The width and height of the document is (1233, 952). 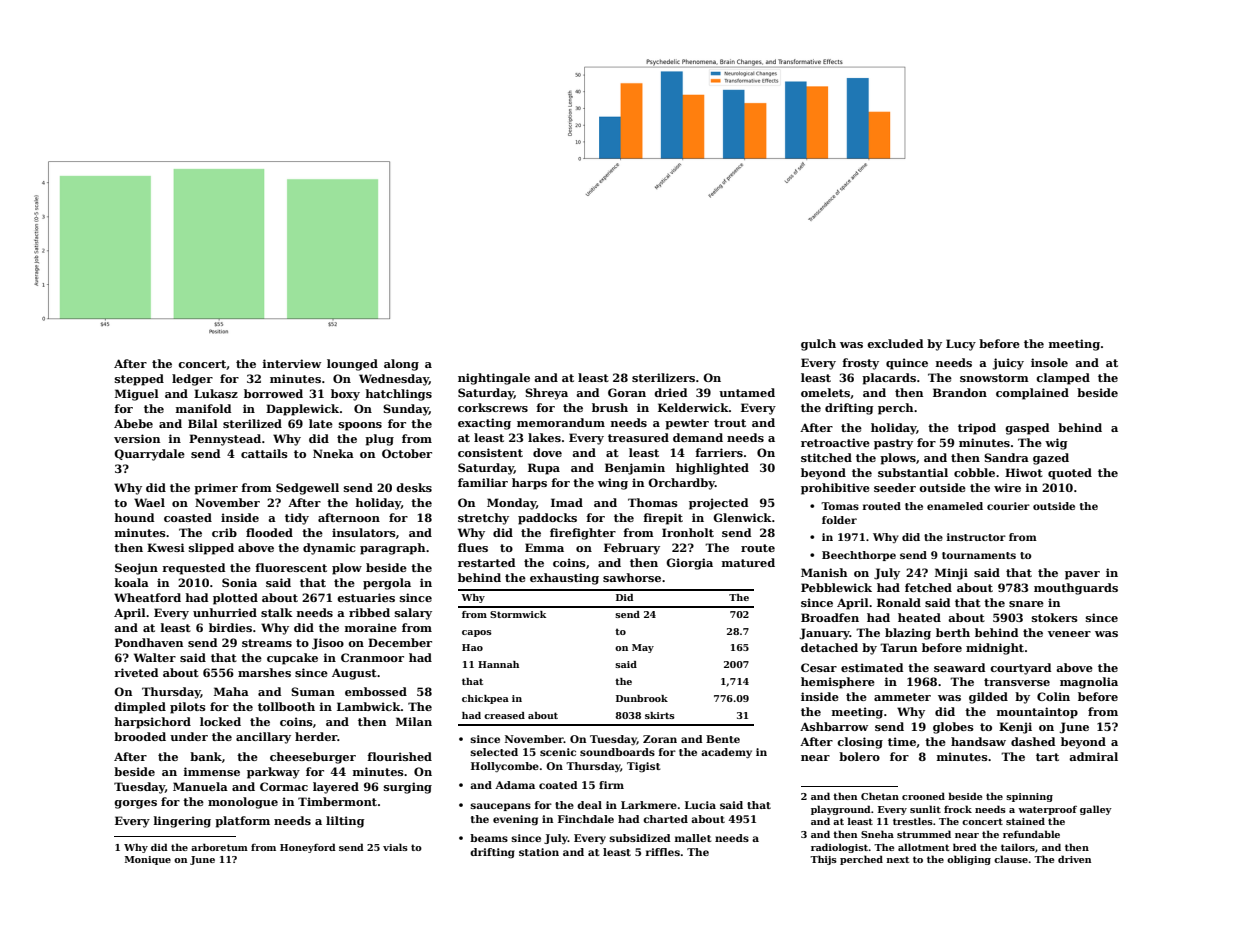 I want to click on hound, so click(x=135, y=517).
